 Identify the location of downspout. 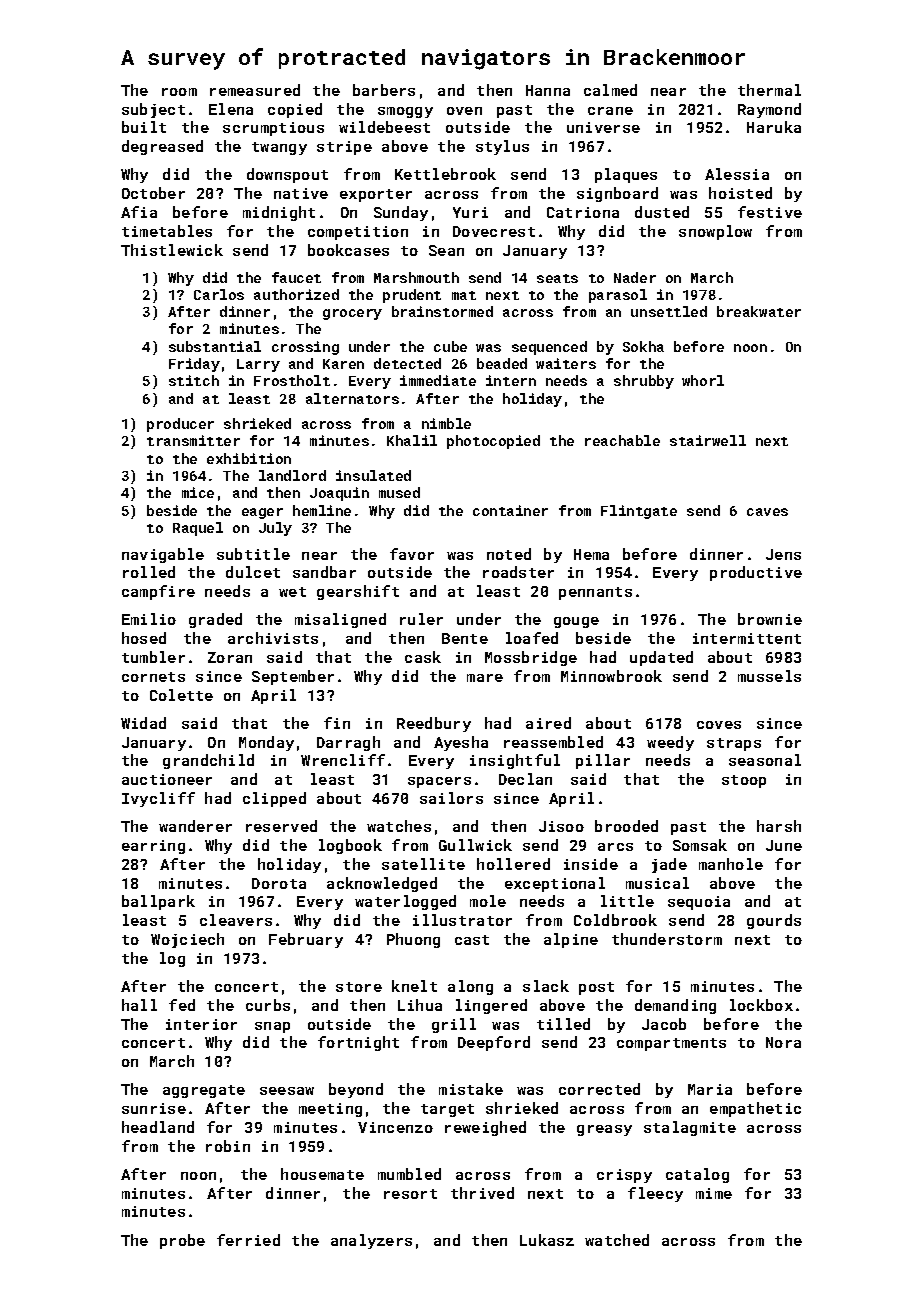
(287, 175).
